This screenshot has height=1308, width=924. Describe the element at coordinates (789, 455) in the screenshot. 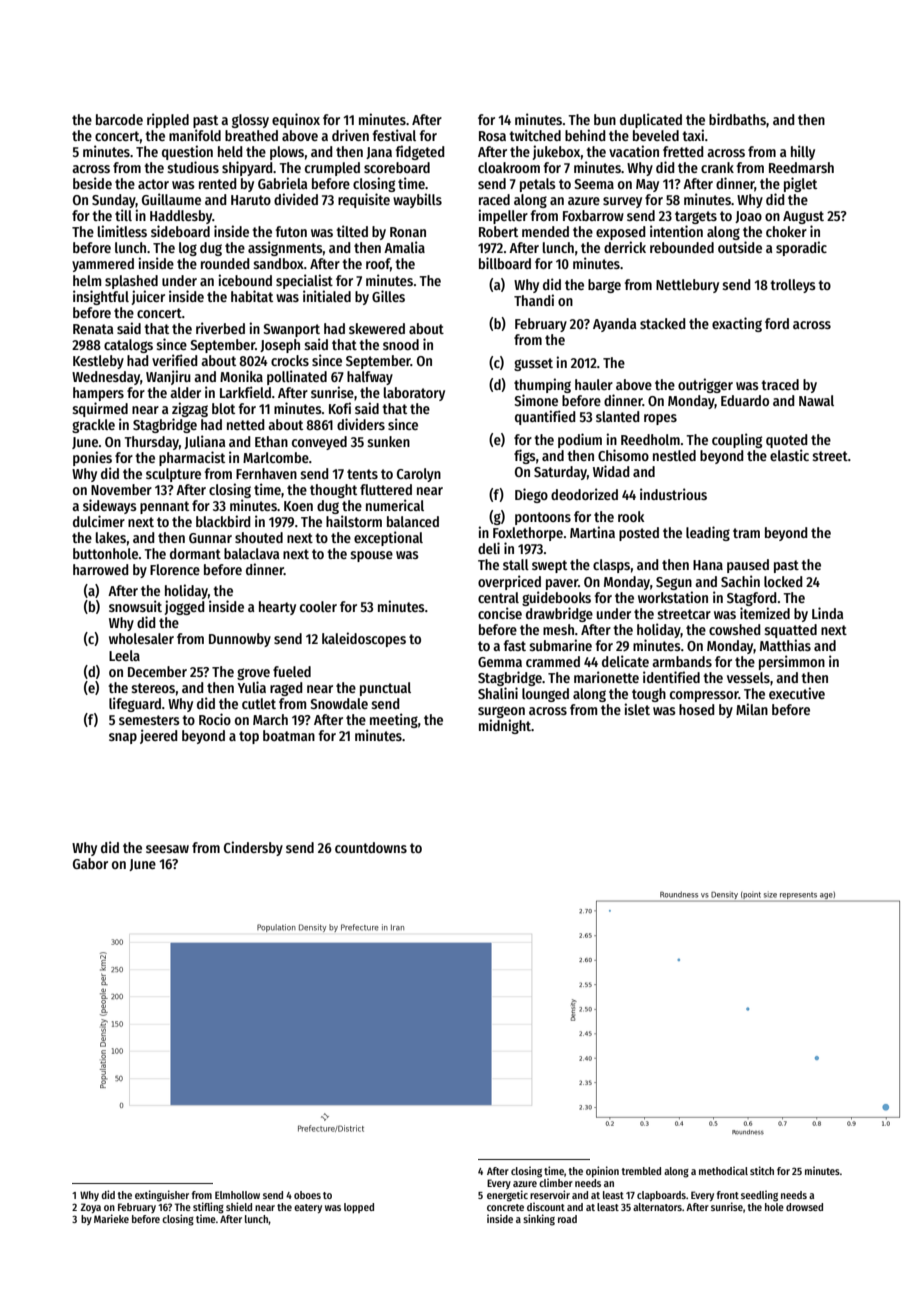

I see `elastic` at that location.
